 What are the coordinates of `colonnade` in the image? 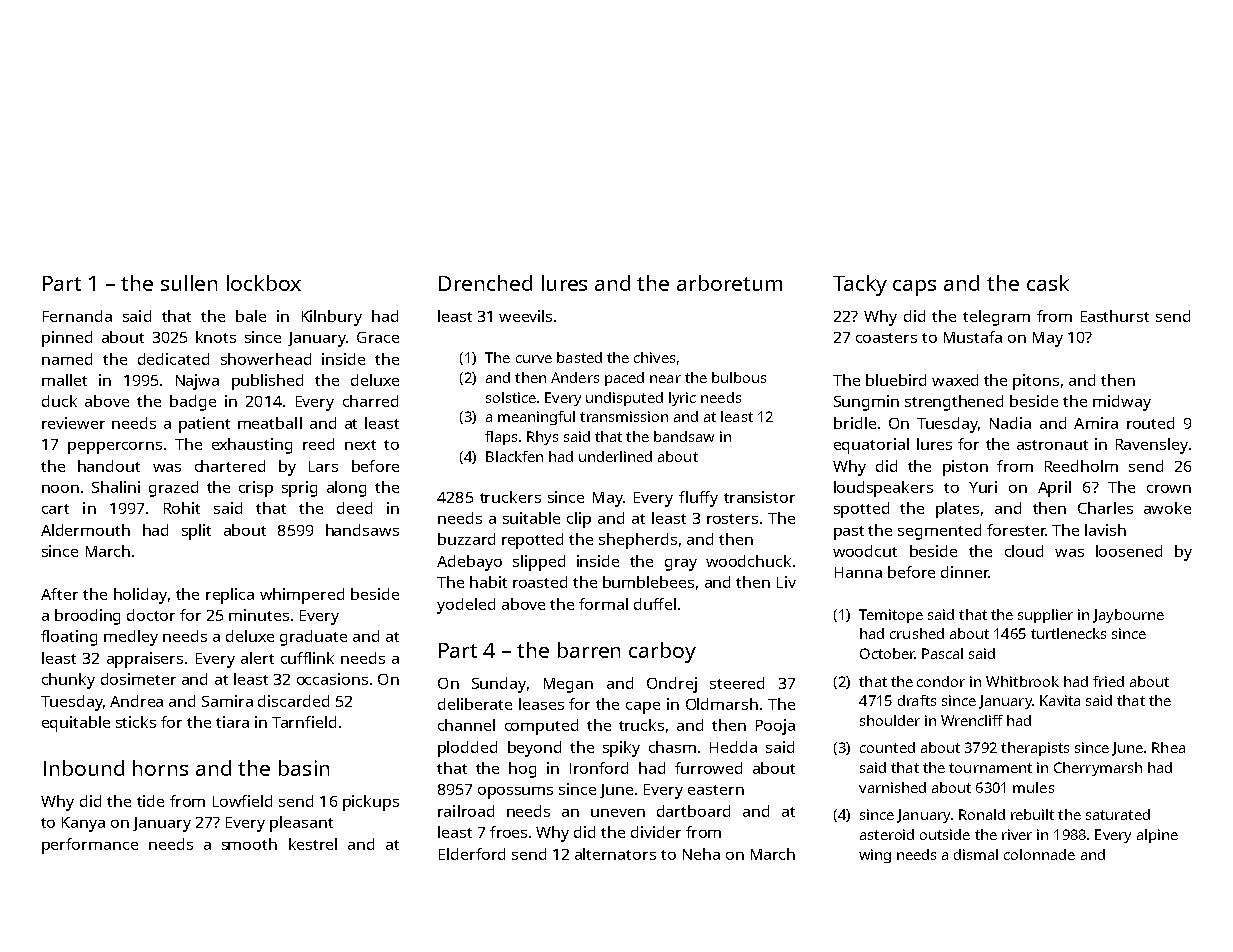 It's located at (1039, 854).
